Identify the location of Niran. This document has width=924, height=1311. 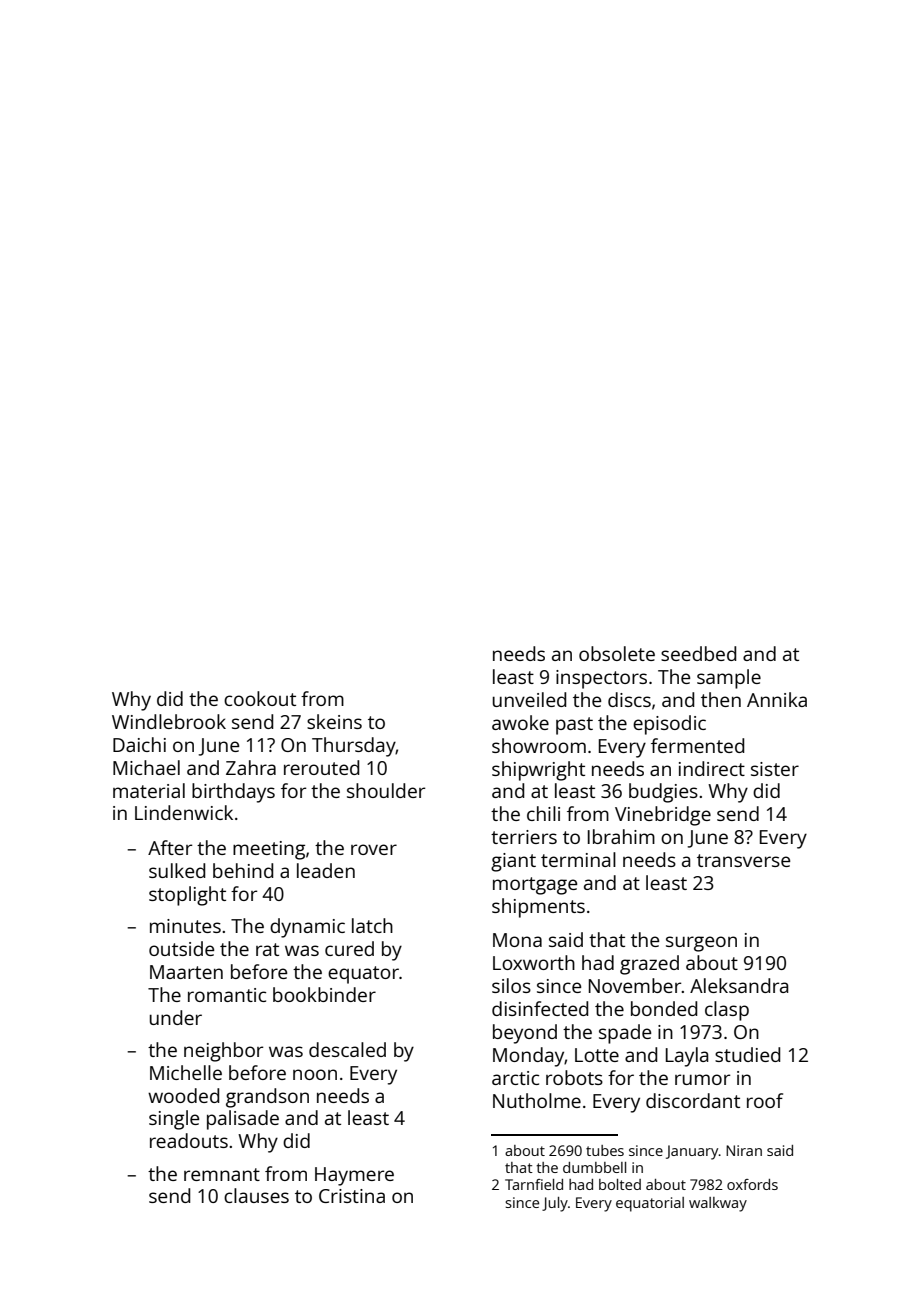
(744, 1150).
